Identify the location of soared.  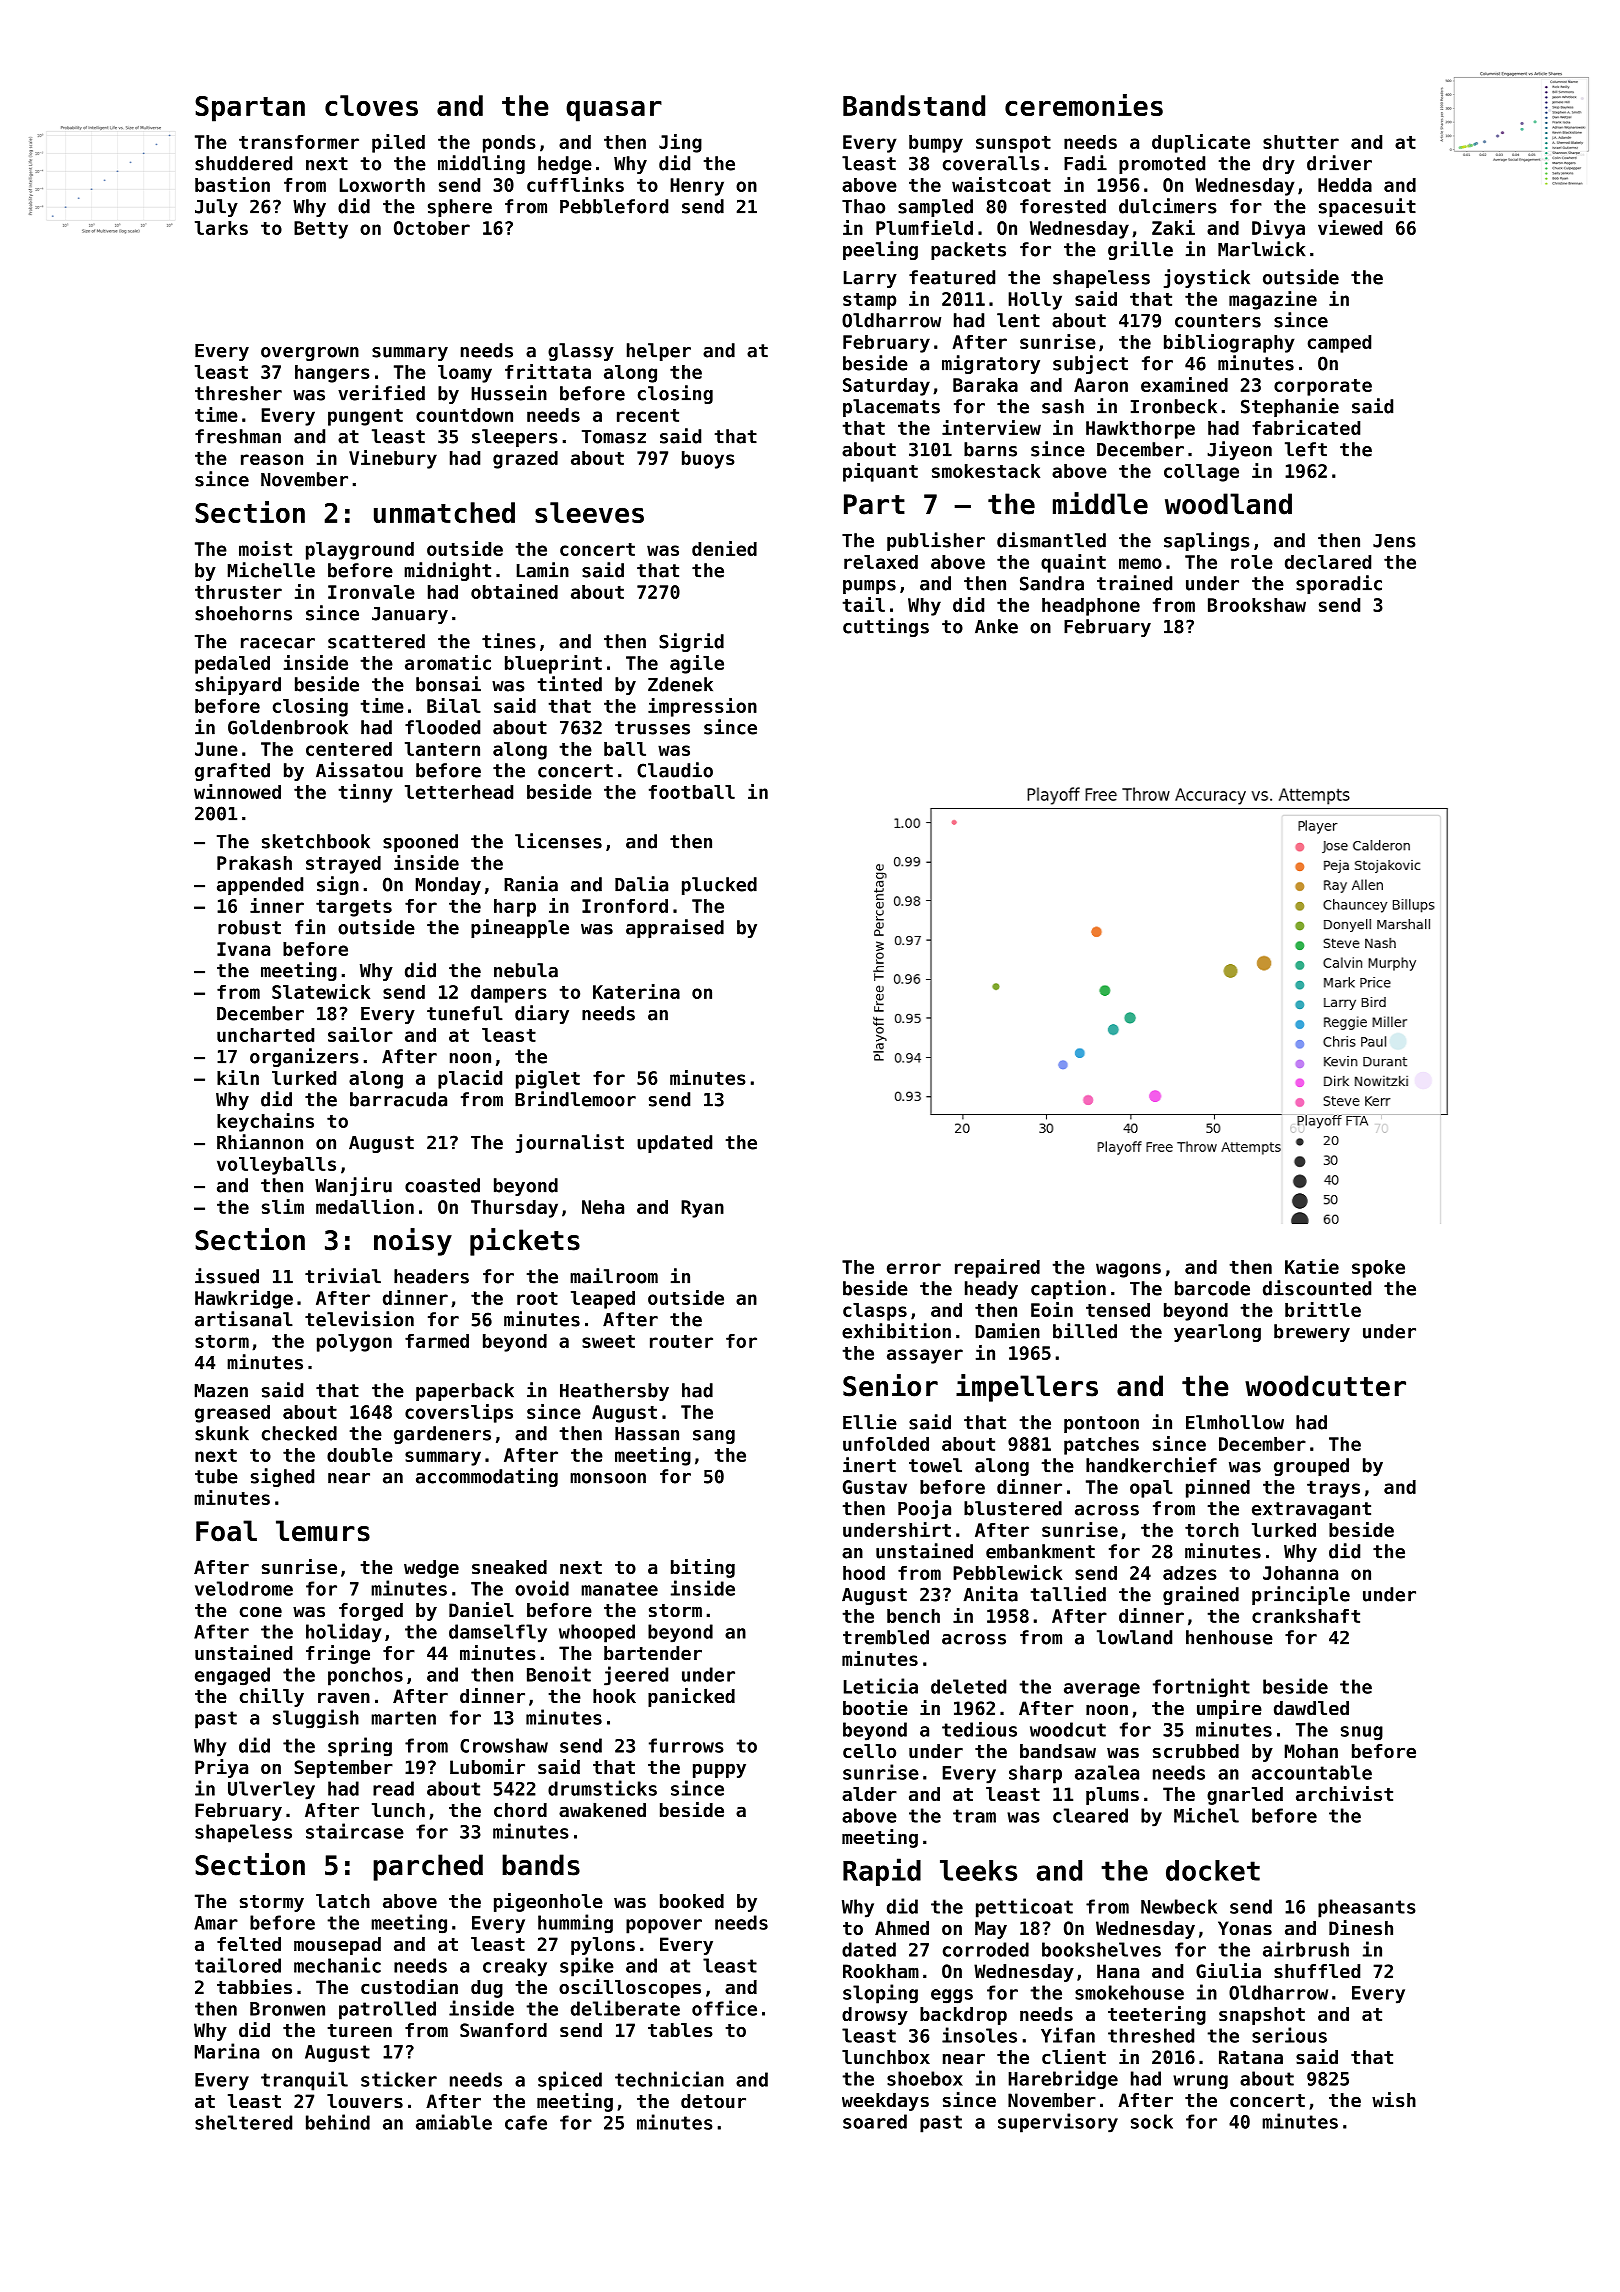
(875, 2121).
